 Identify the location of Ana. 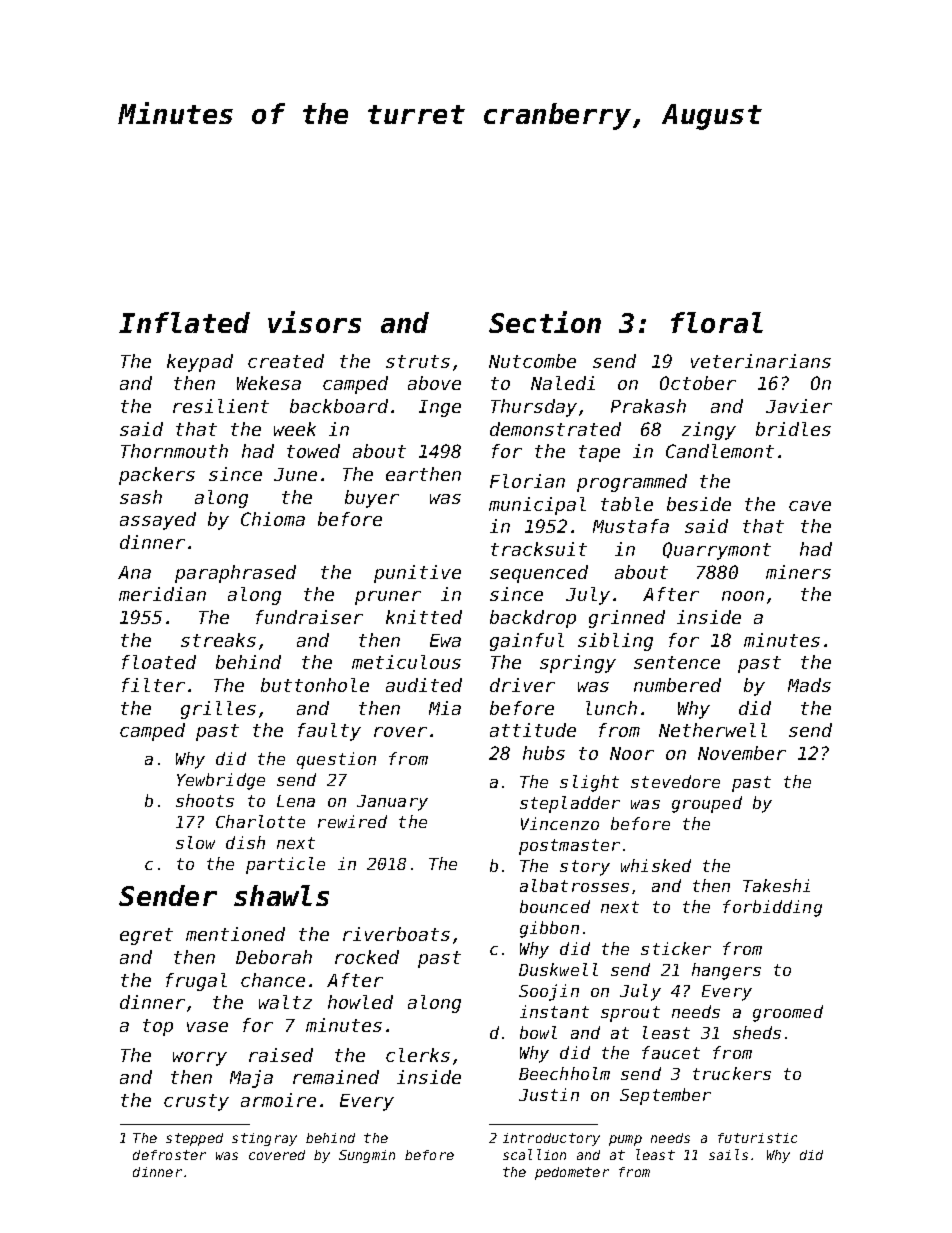
(134, 572).
